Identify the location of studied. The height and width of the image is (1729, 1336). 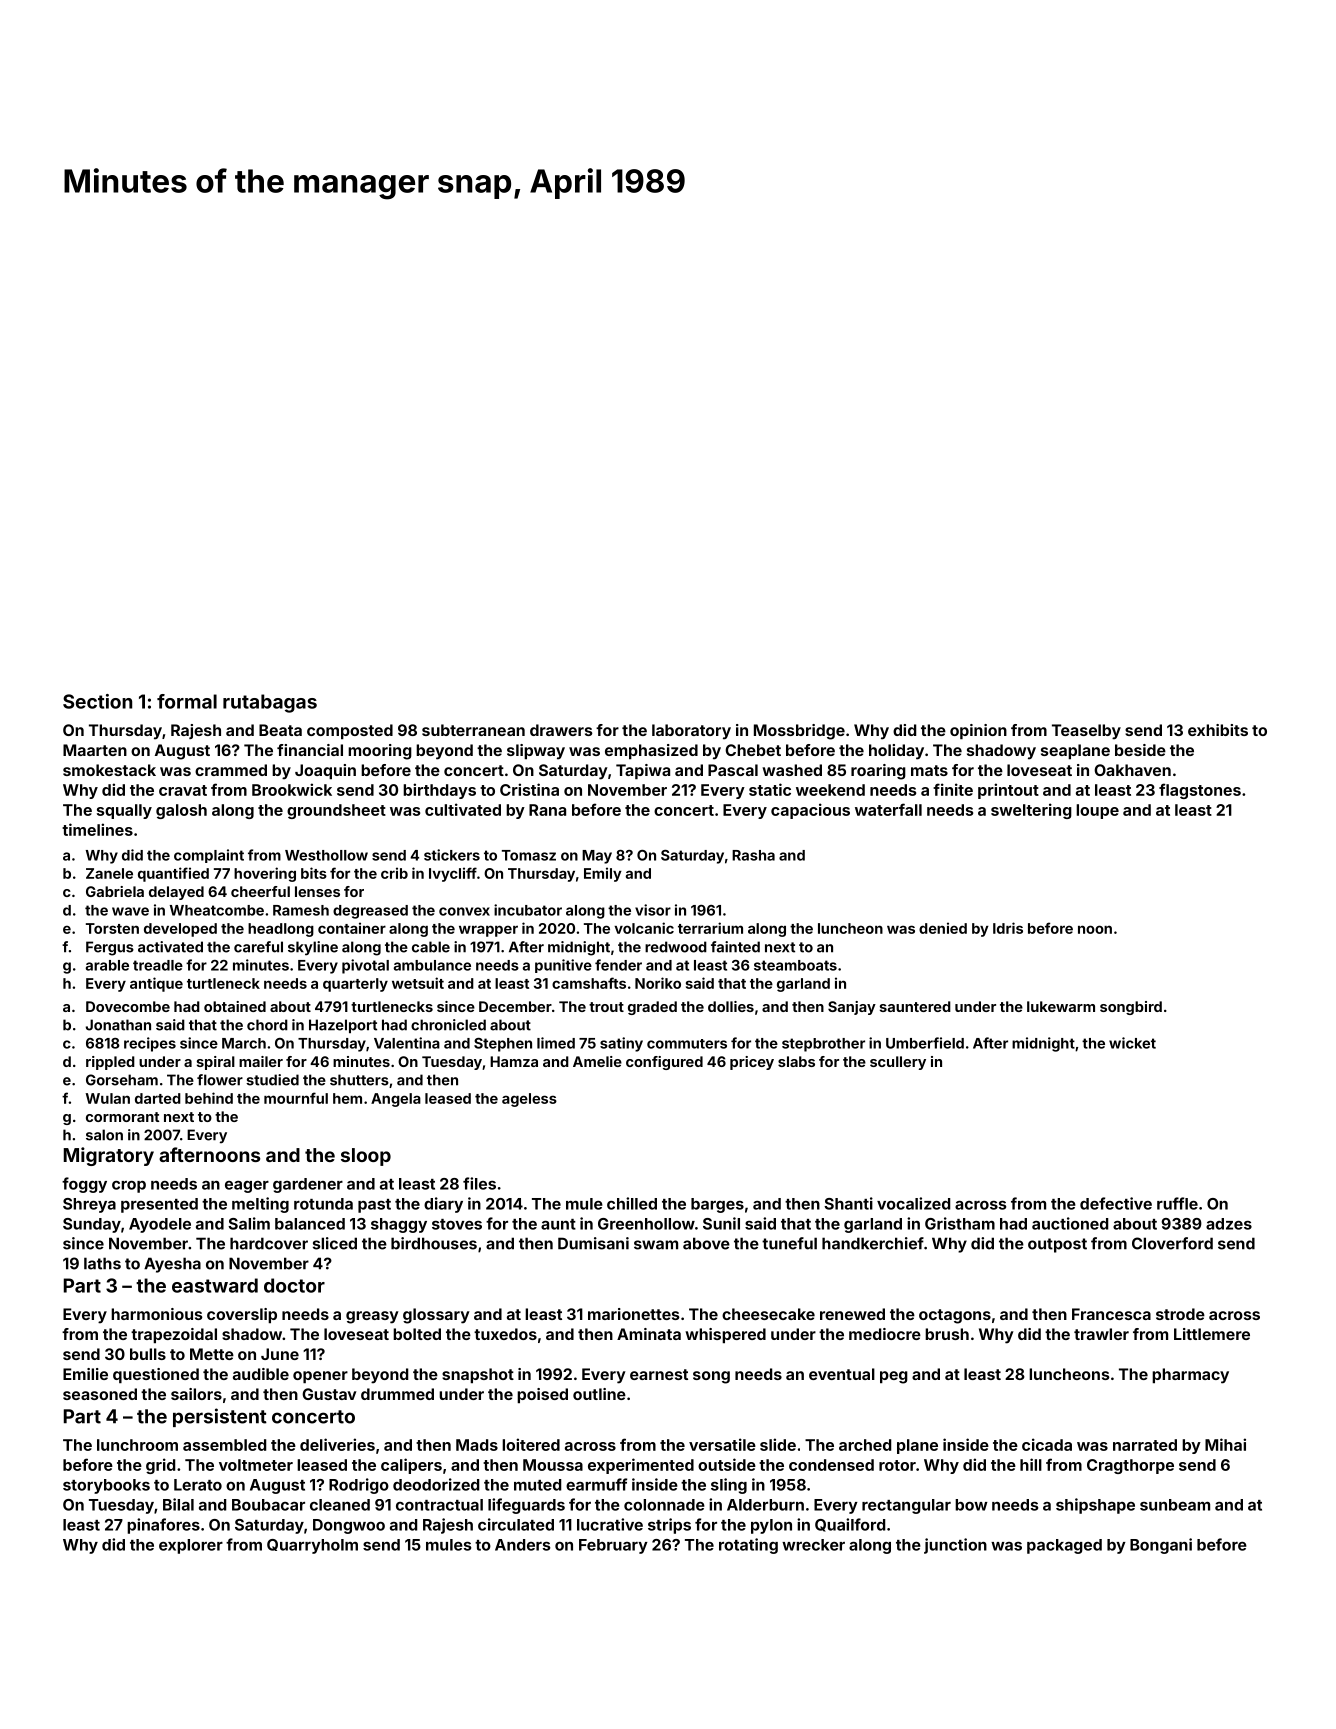
(272, 1080).
